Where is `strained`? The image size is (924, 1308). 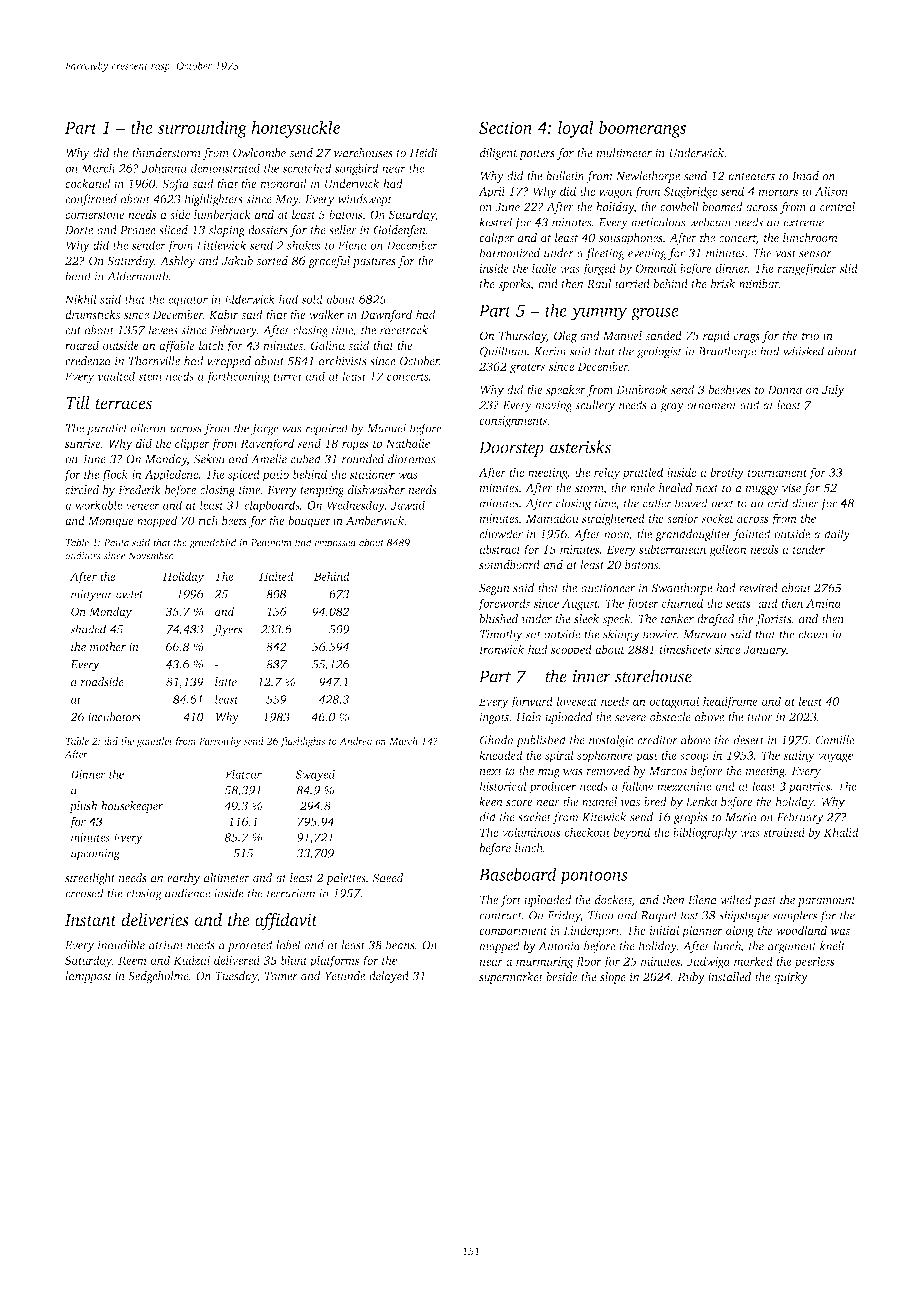
strained is located at coordinates (784, 832).
